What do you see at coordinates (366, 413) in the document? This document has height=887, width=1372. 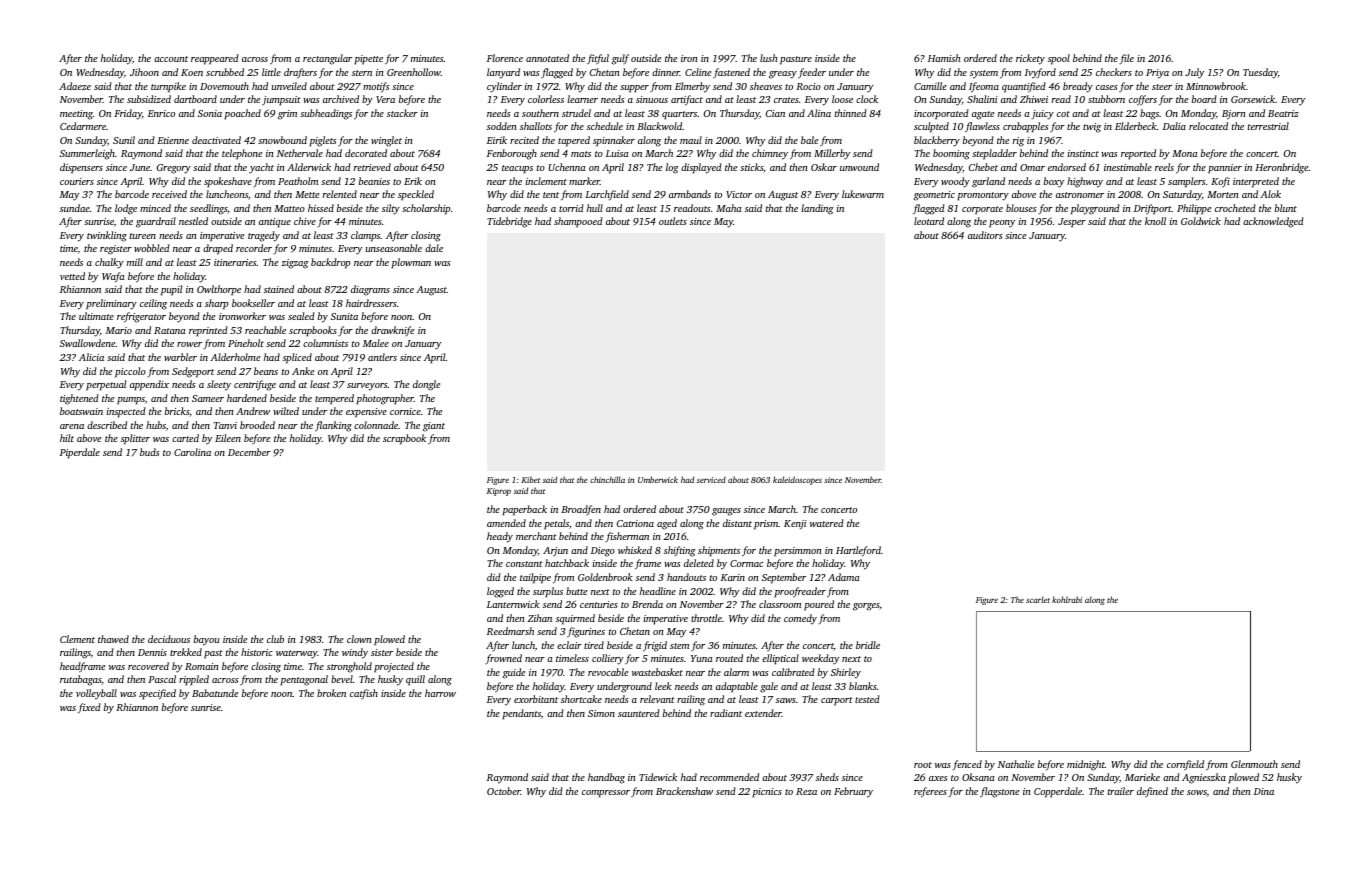 I see `expensive` at bounding box center [366, 413].
